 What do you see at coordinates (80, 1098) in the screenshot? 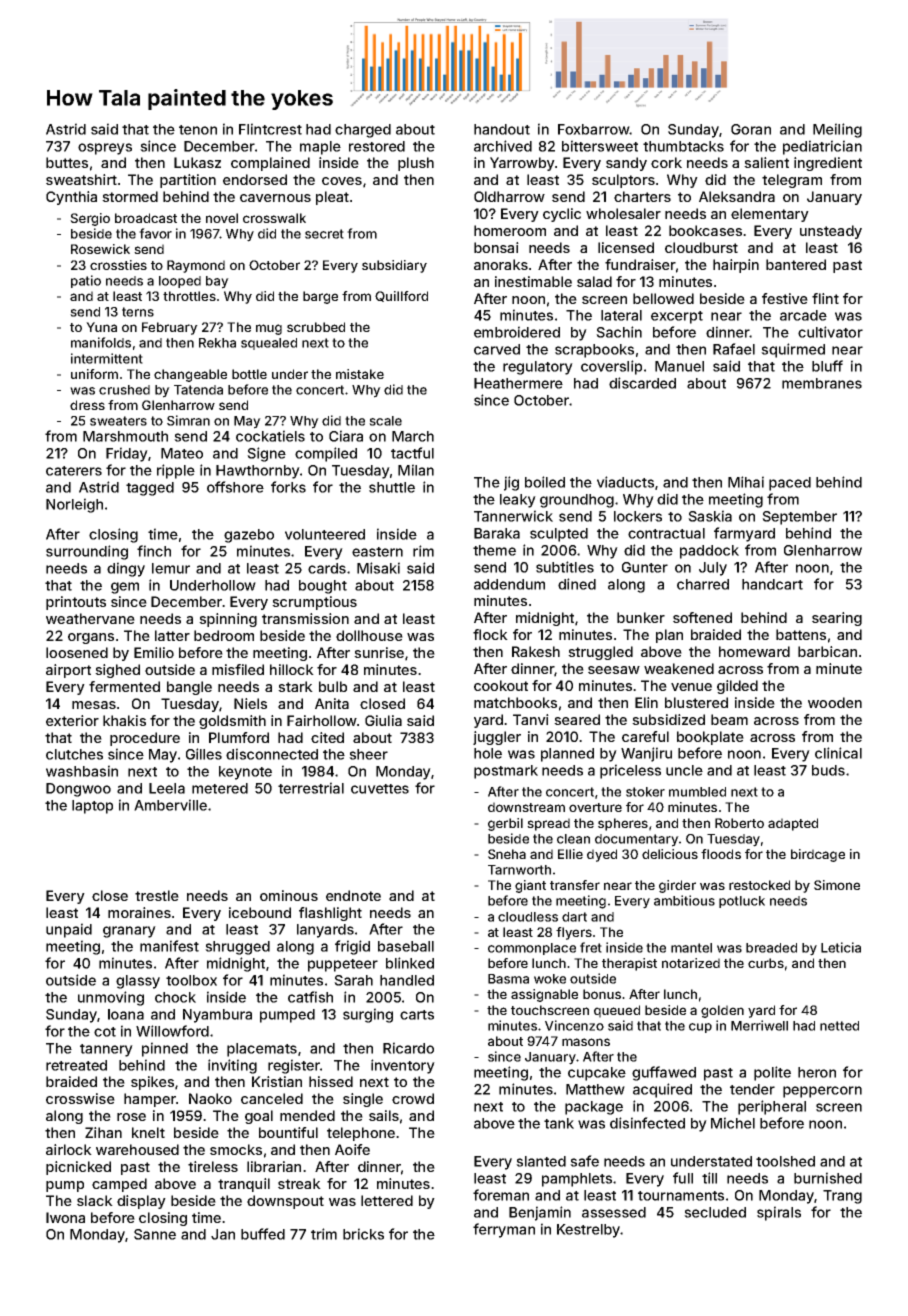
I see `crosswise` at bounding box center [80, 1098].
